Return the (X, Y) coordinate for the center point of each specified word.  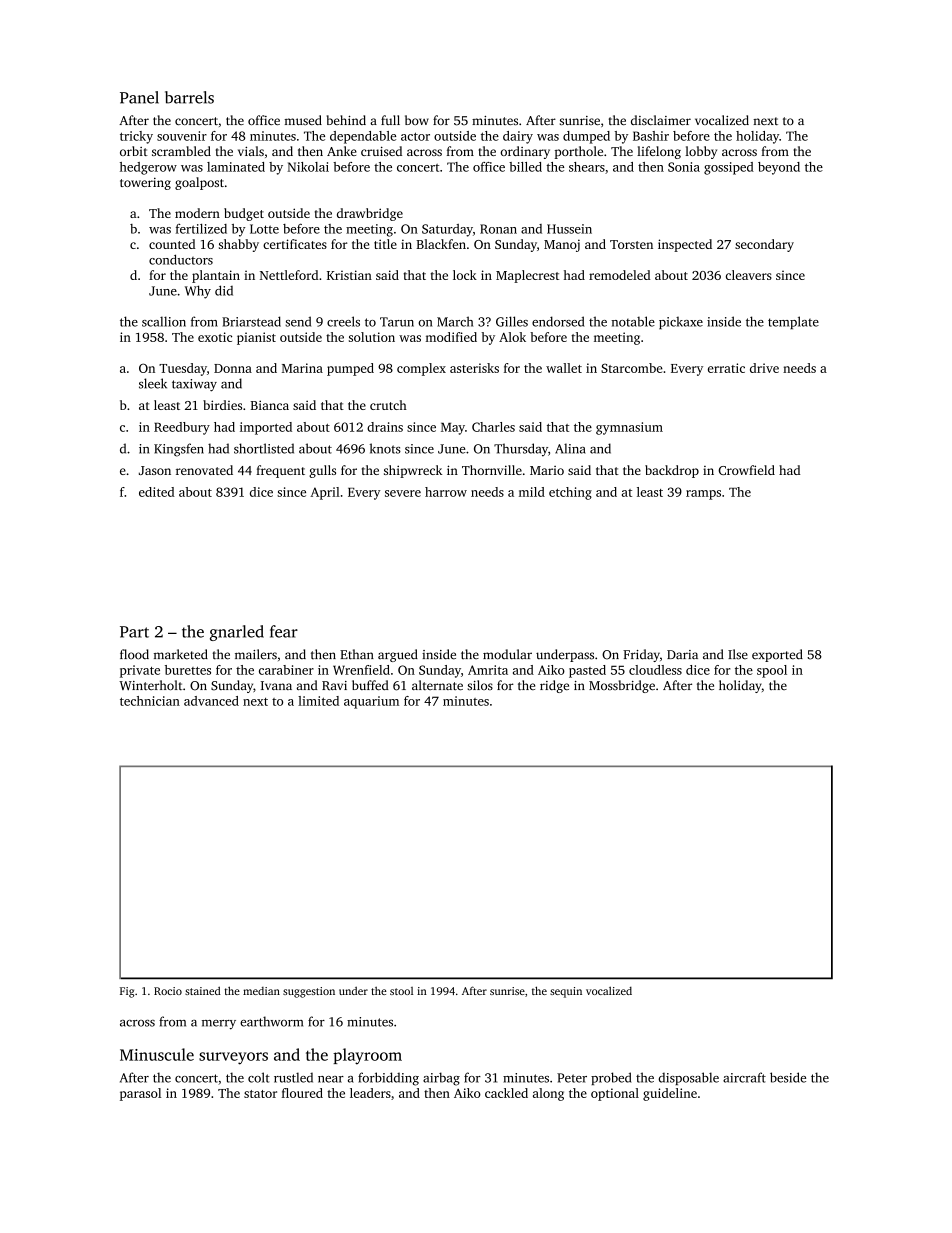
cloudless (655, 670)
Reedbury (182, 428)
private (140, 671)
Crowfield (746, 470)
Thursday (521, 450)
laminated (236, 167)
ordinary (525, 152)
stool (401, 991)
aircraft (744, 1077)
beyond (779, 168)
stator (260, 1094)
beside (788, 1077)
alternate (437, 685)
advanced (211, 701)
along (548, 1094)
